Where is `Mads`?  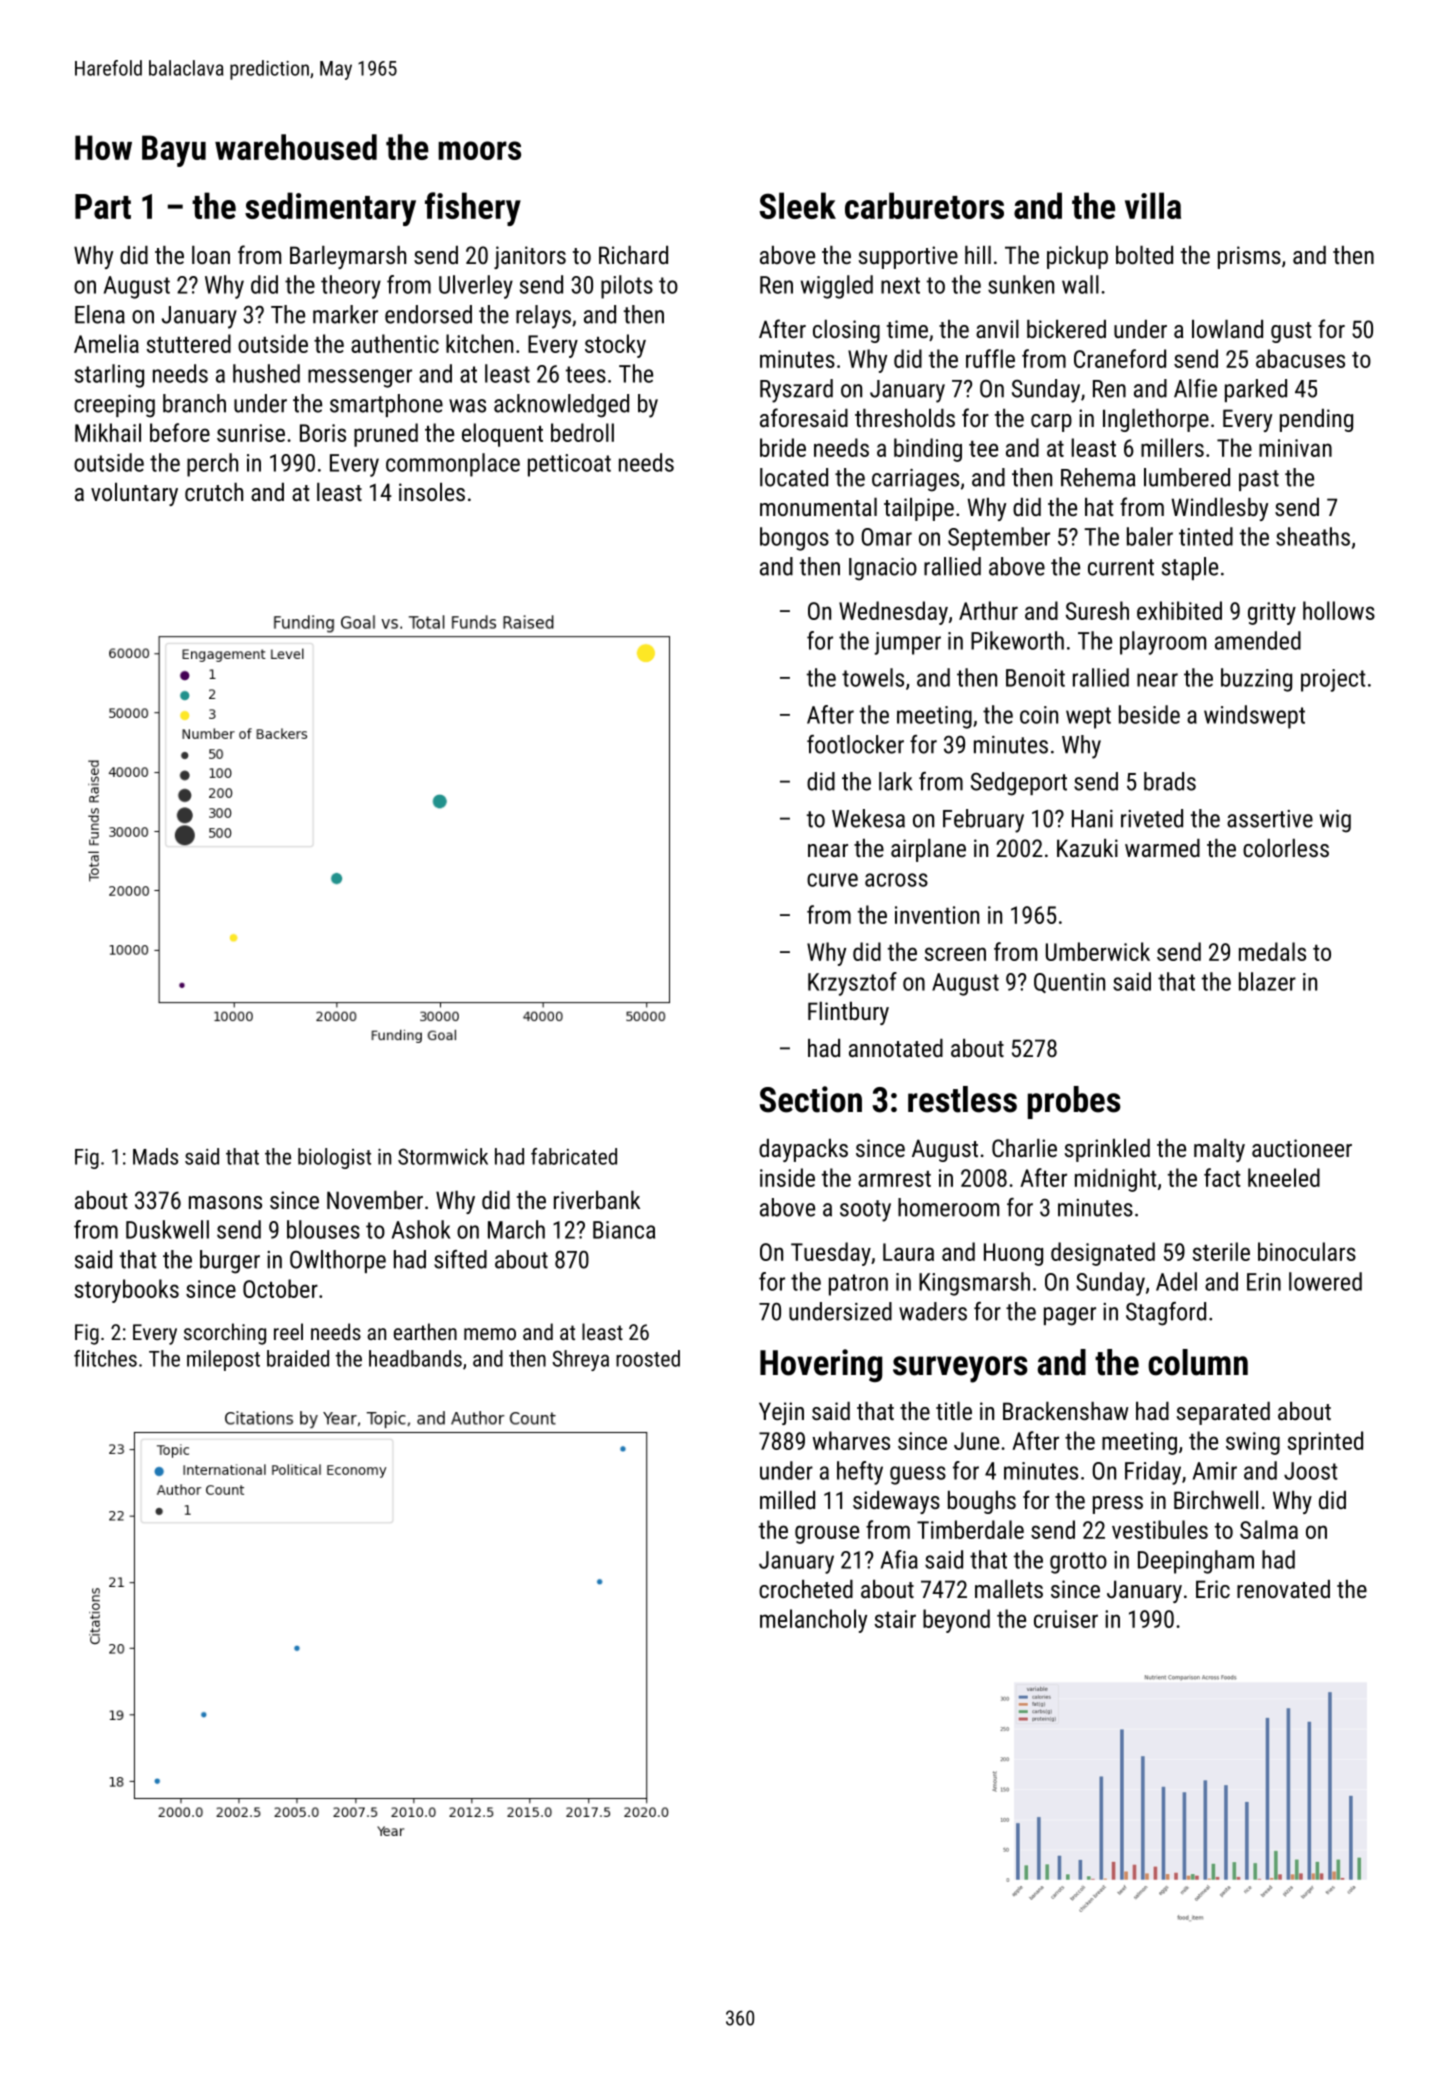 Mads is located at coordinates (155, 1156).
